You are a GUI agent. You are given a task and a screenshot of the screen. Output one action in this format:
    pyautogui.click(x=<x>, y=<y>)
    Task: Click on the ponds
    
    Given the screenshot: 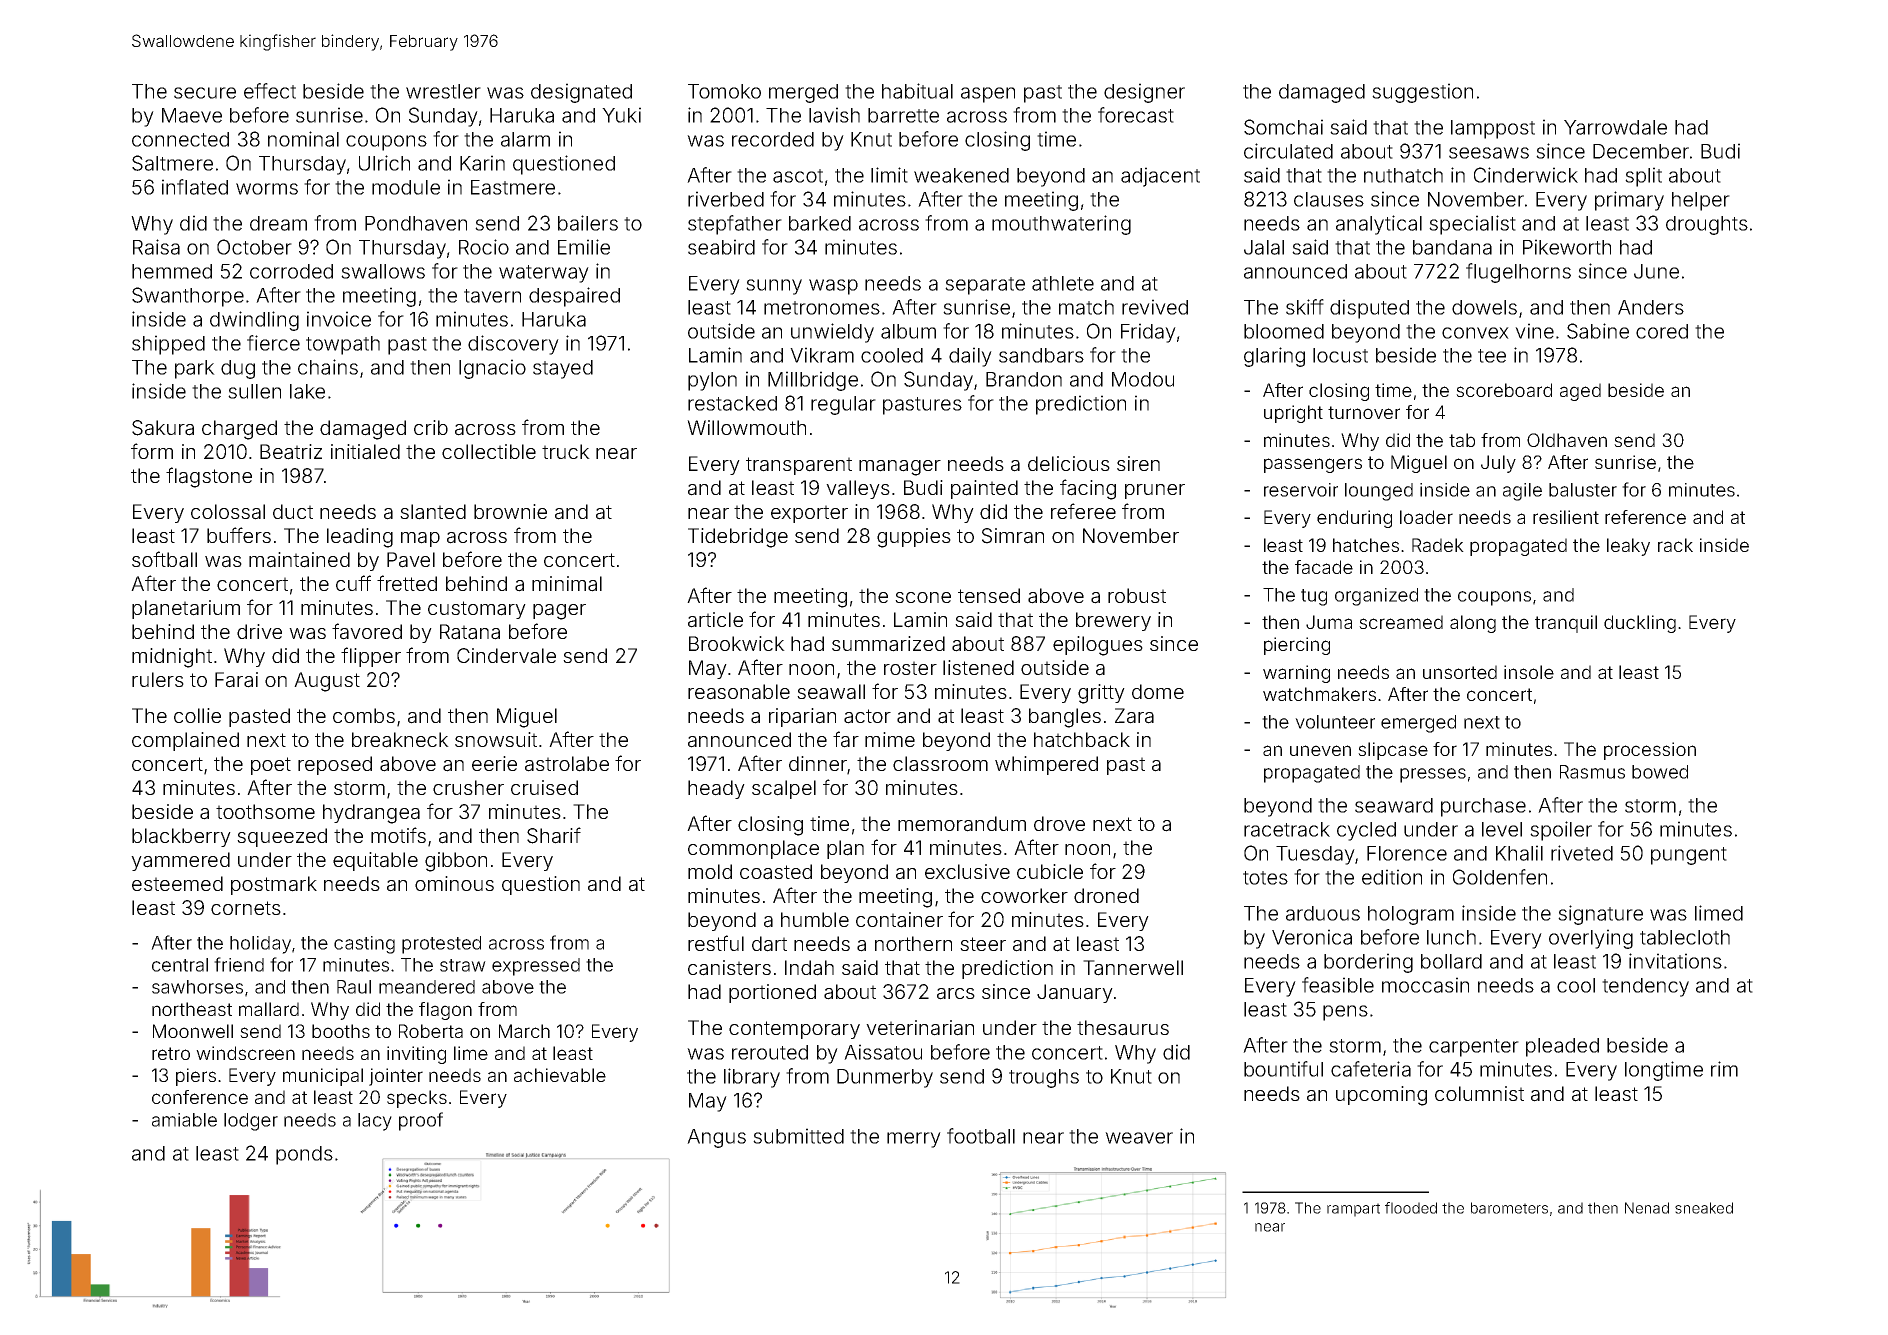 What is the action you would take?
    pyautogui.click(x=304, y=1155)
